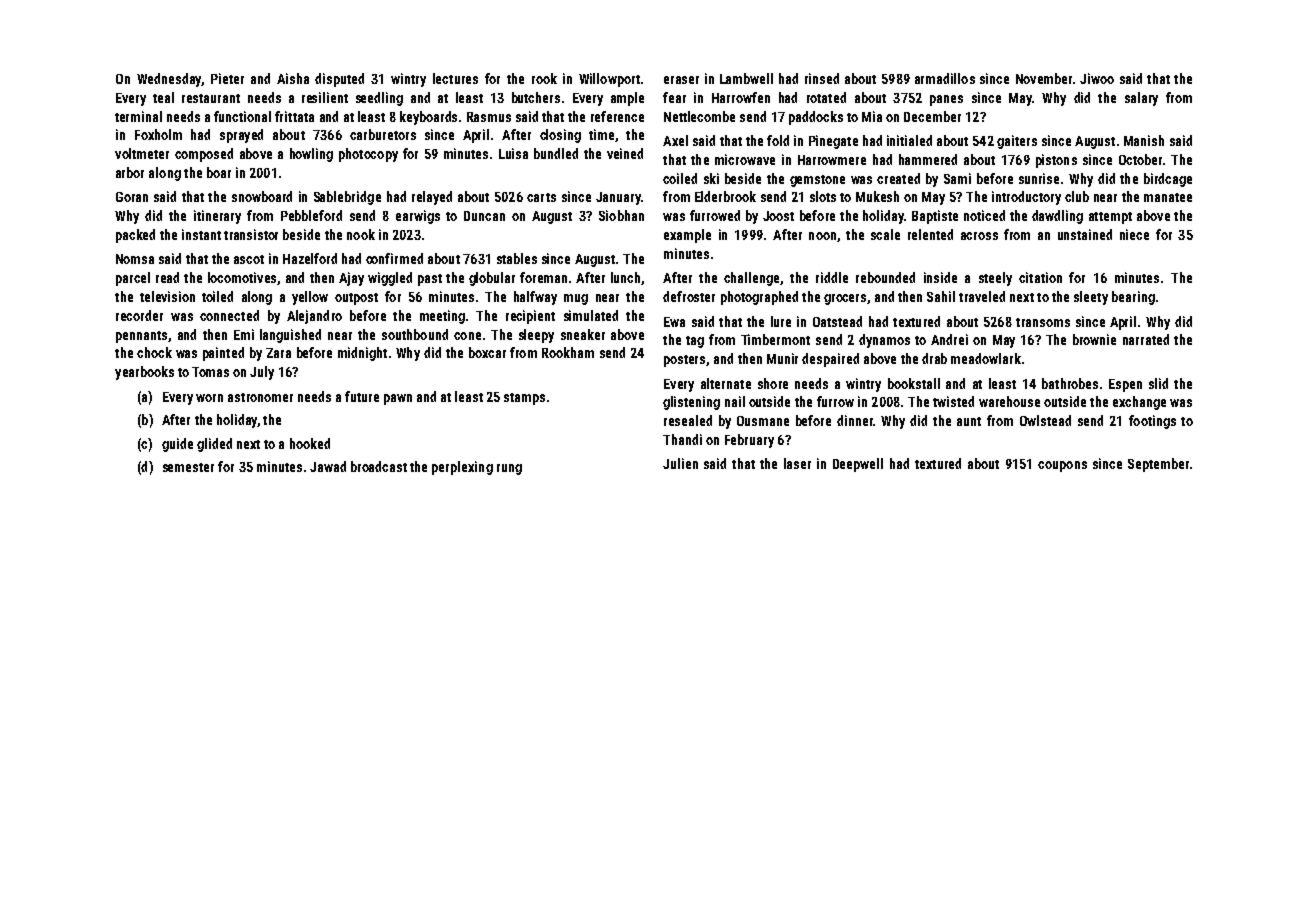 This screenshot has height=924, width=1308. Describe the element at coordinates (489, 117) in the screenshot. I see `Rasmus` at that location.
